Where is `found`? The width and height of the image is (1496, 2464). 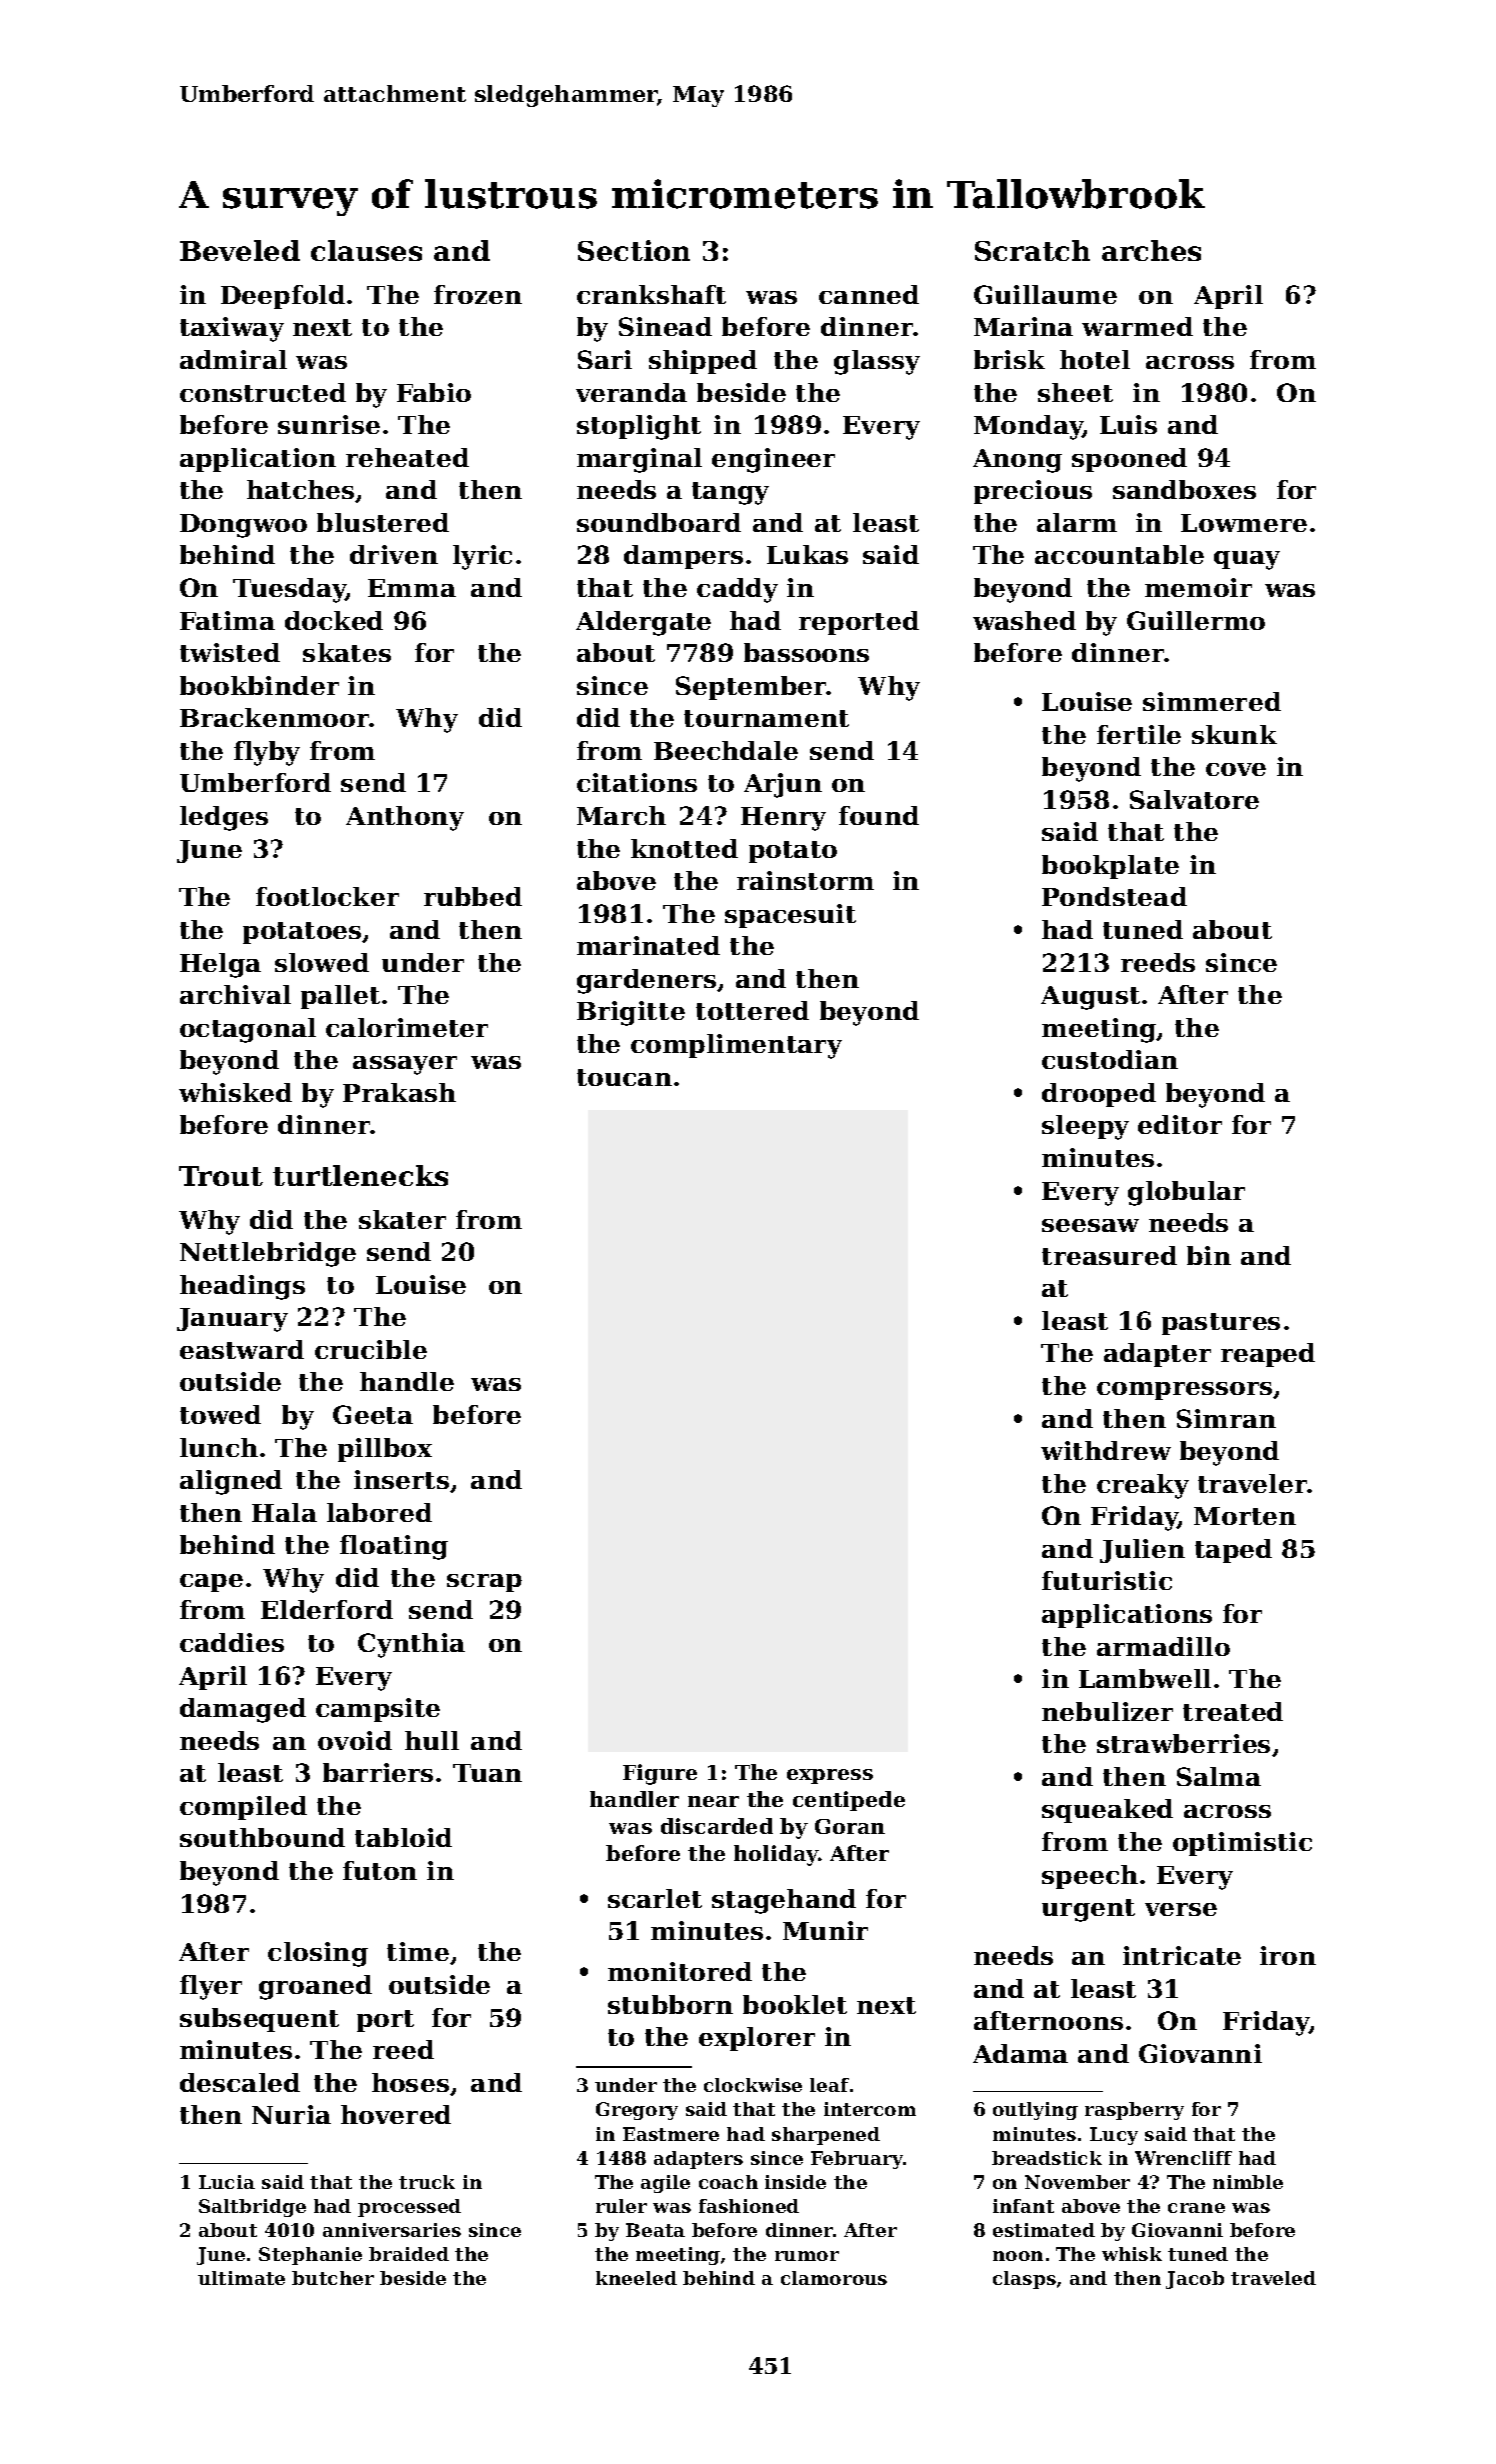
found is located at coordinates (879, 815).
